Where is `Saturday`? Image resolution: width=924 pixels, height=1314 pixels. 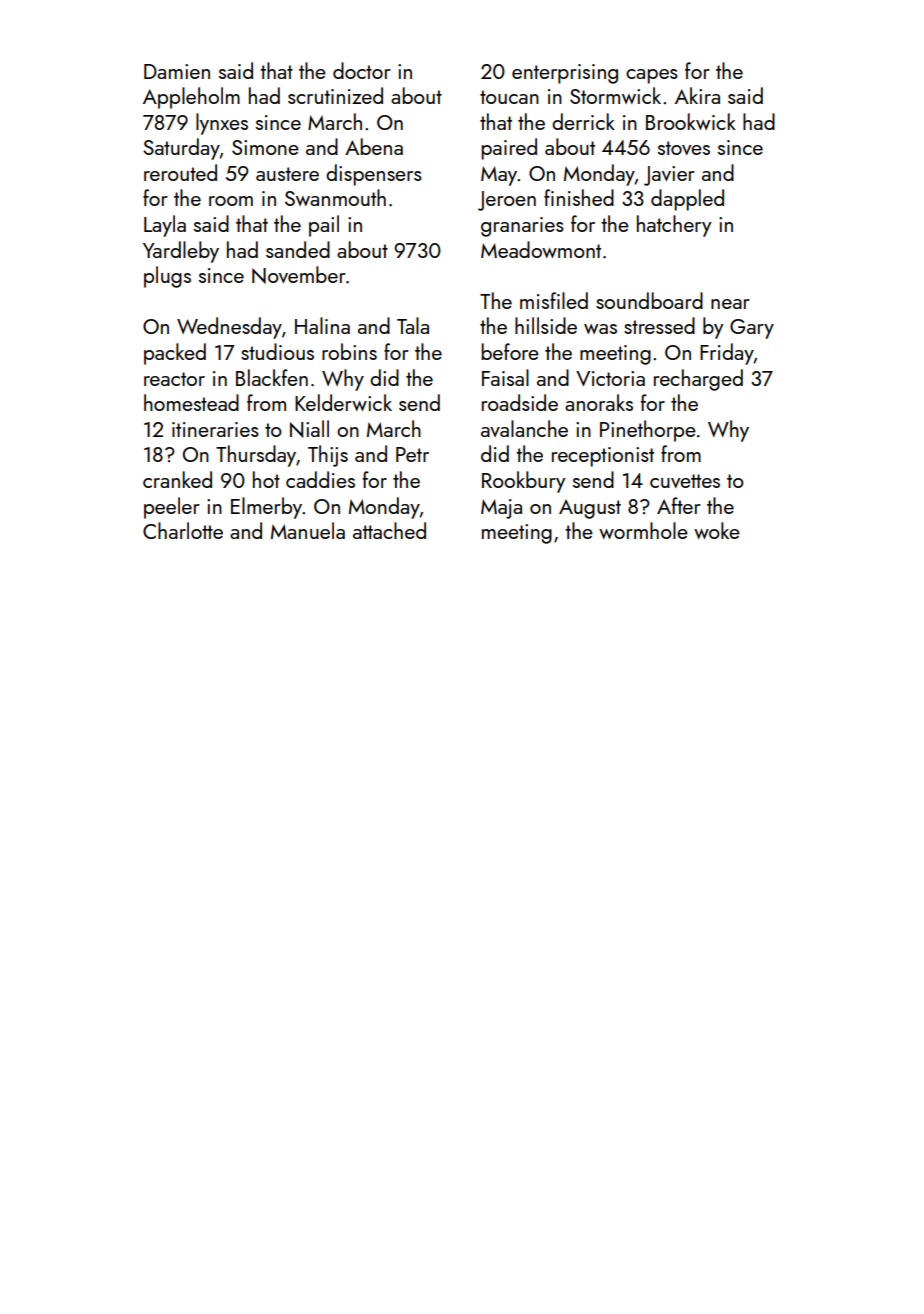
Saturday is located at coordinates (181, 149).
